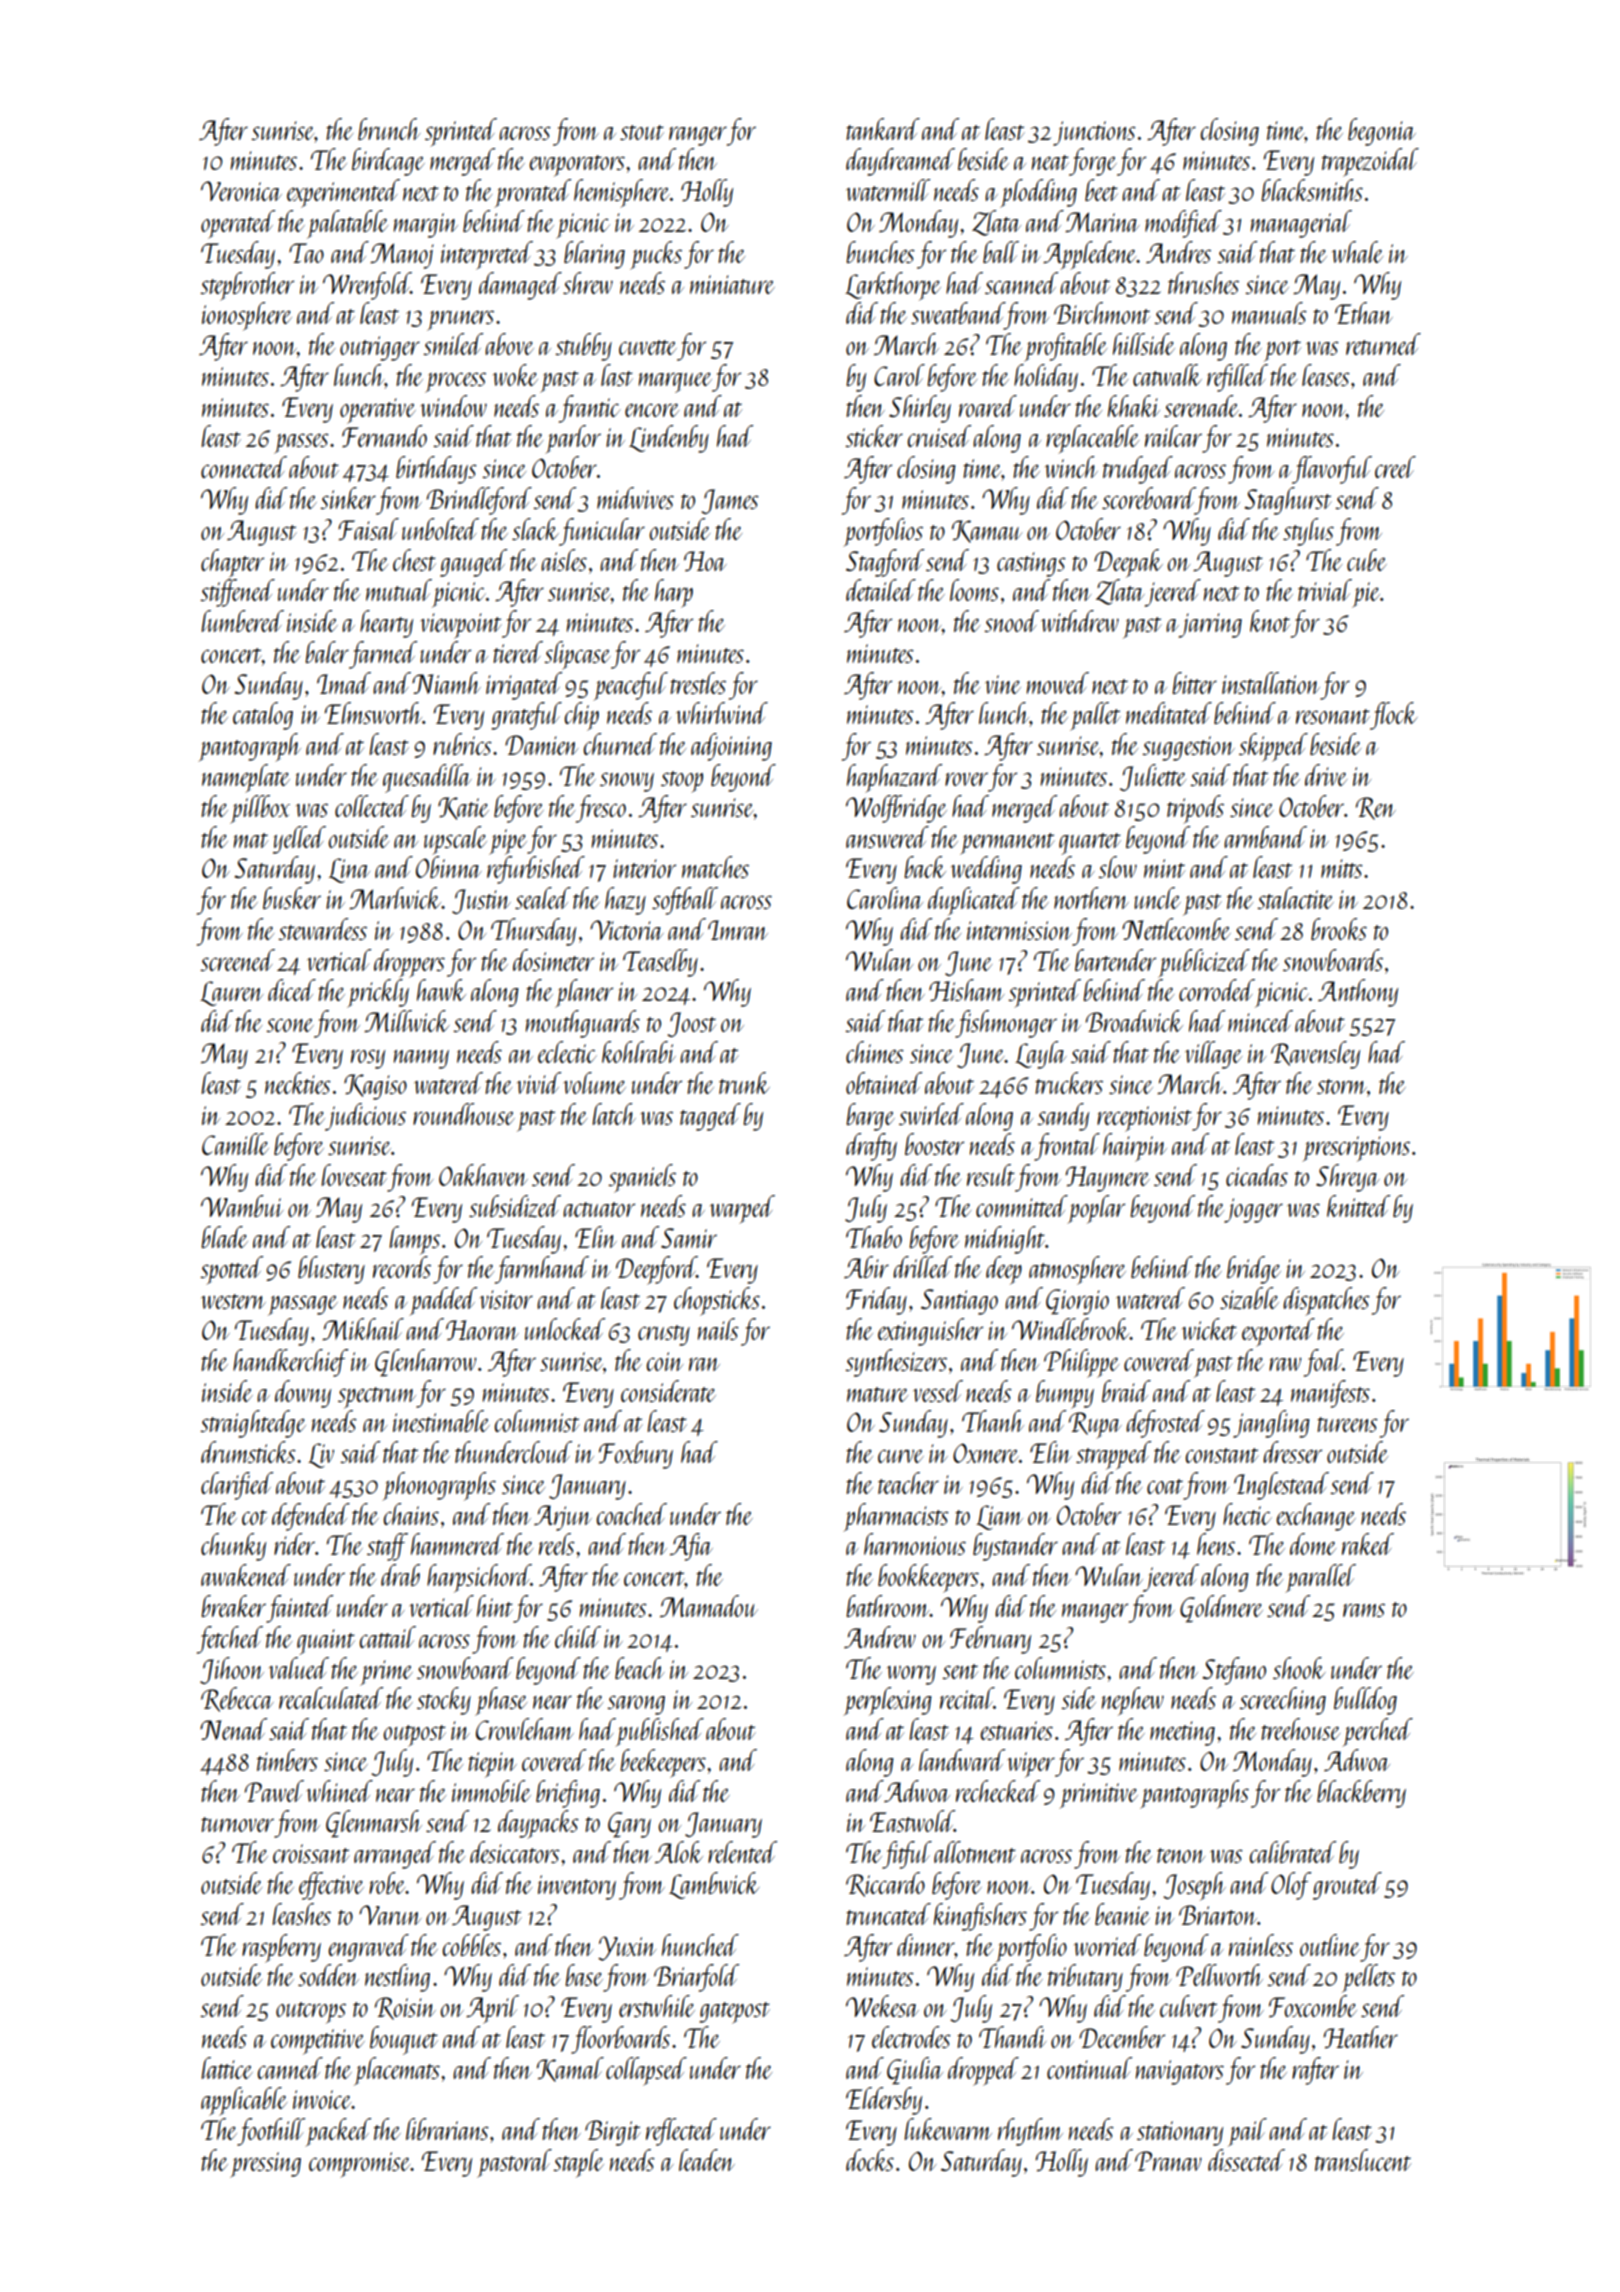 The width and height of the document is (1620, 2292). Describe the element at coordinates (389, 129) in the document. I see `brunch` at that location.
